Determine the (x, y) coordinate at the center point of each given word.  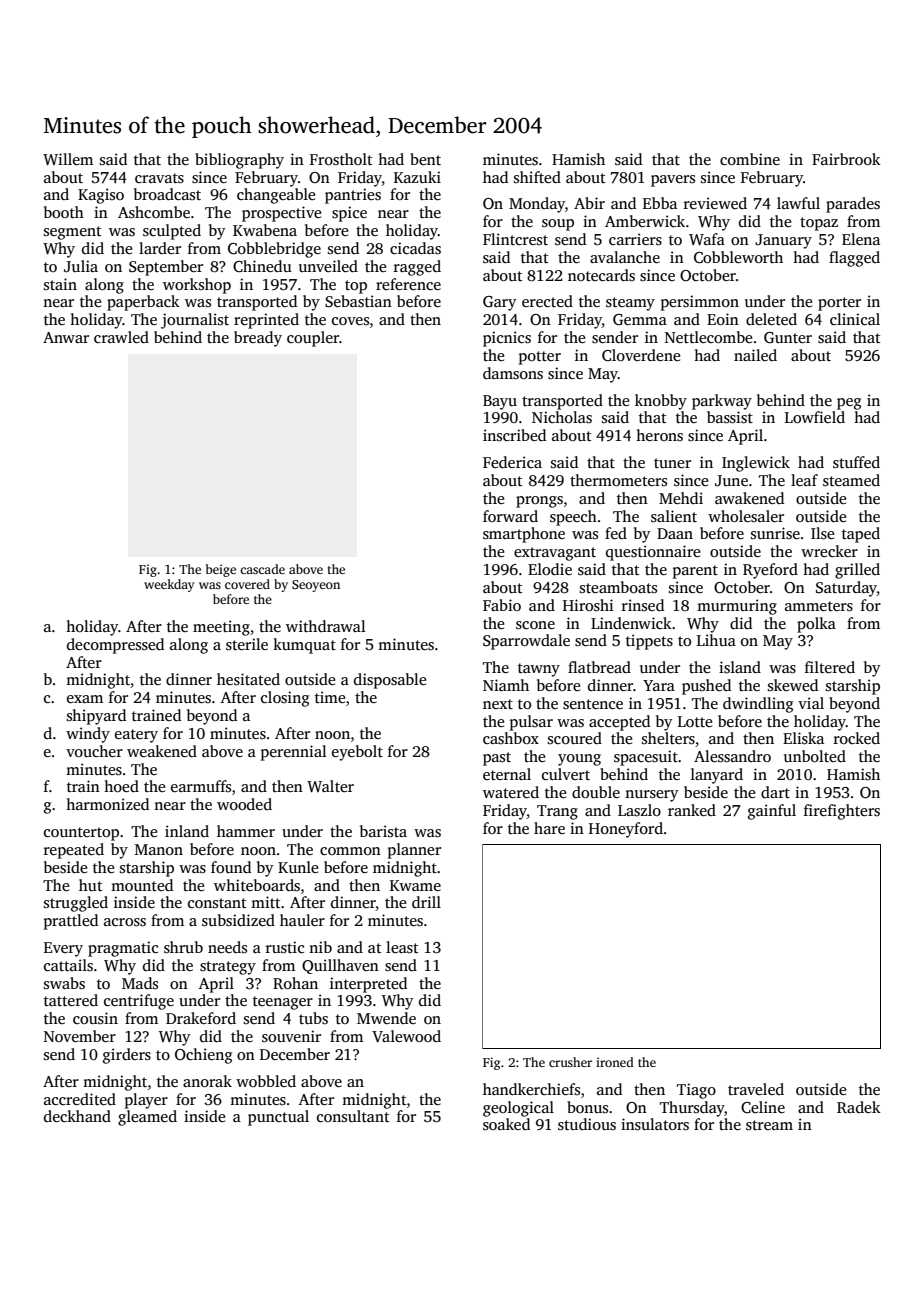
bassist (730, 417)
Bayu (500, 402)
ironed (615, 1062)
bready (258, 339)
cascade (262, 569)
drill (426, 902)
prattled (71, 922)
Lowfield (815, 417)
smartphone (524, 535)
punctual (278, 1118)
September (166, 268)
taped (861, 535)
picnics (507, 339)
